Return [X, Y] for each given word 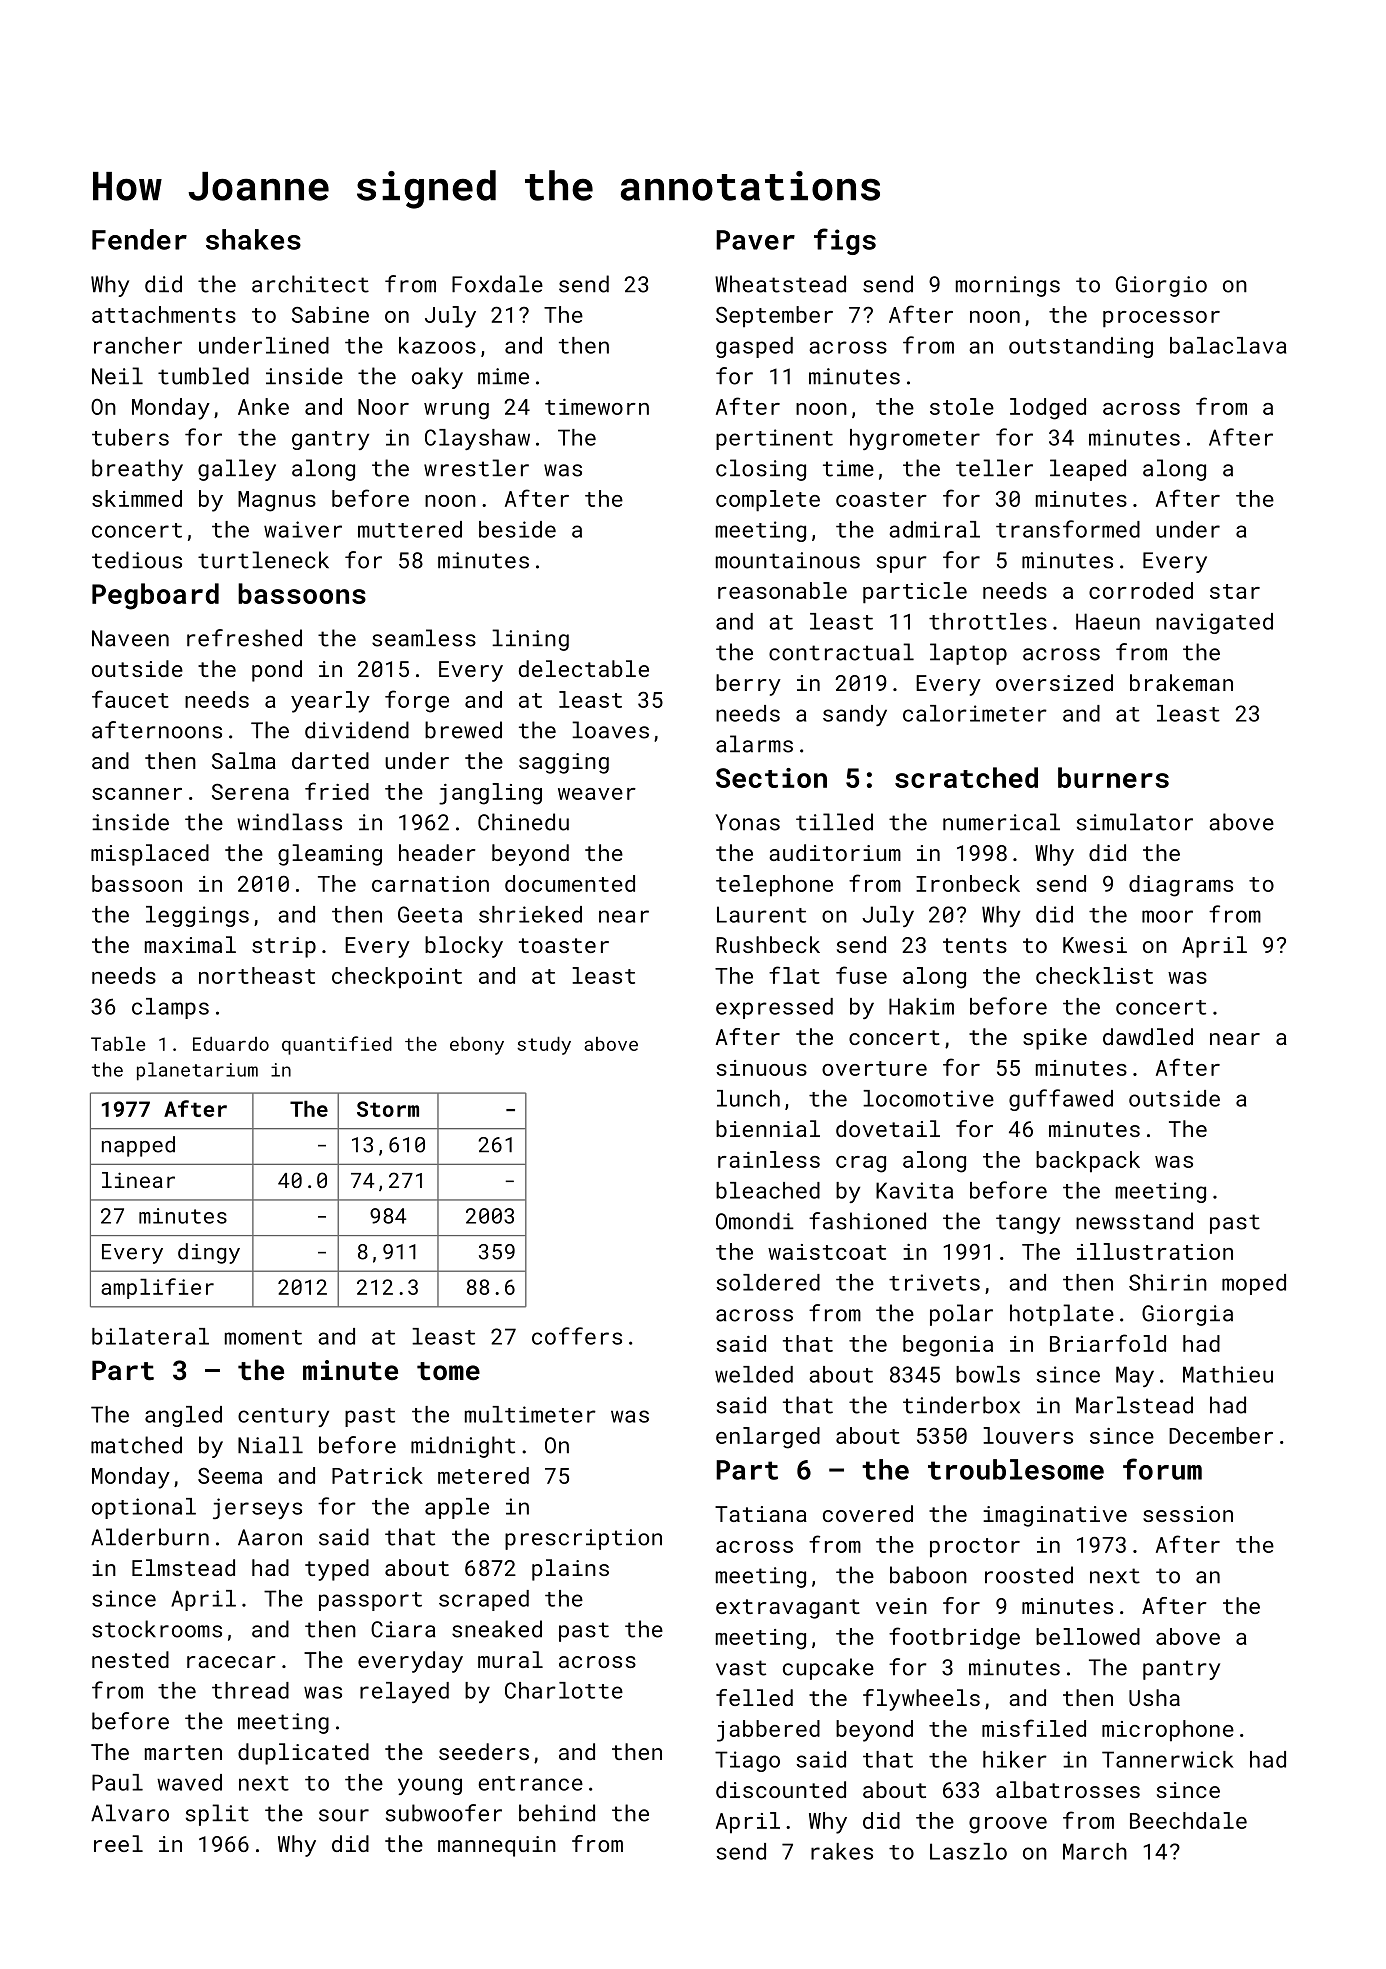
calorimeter [975, 713]
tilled [834, 822]
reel [118, 1843]
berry [748, 685]
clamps [170, 1008]
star [1235, 591]
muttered [410, 529]
